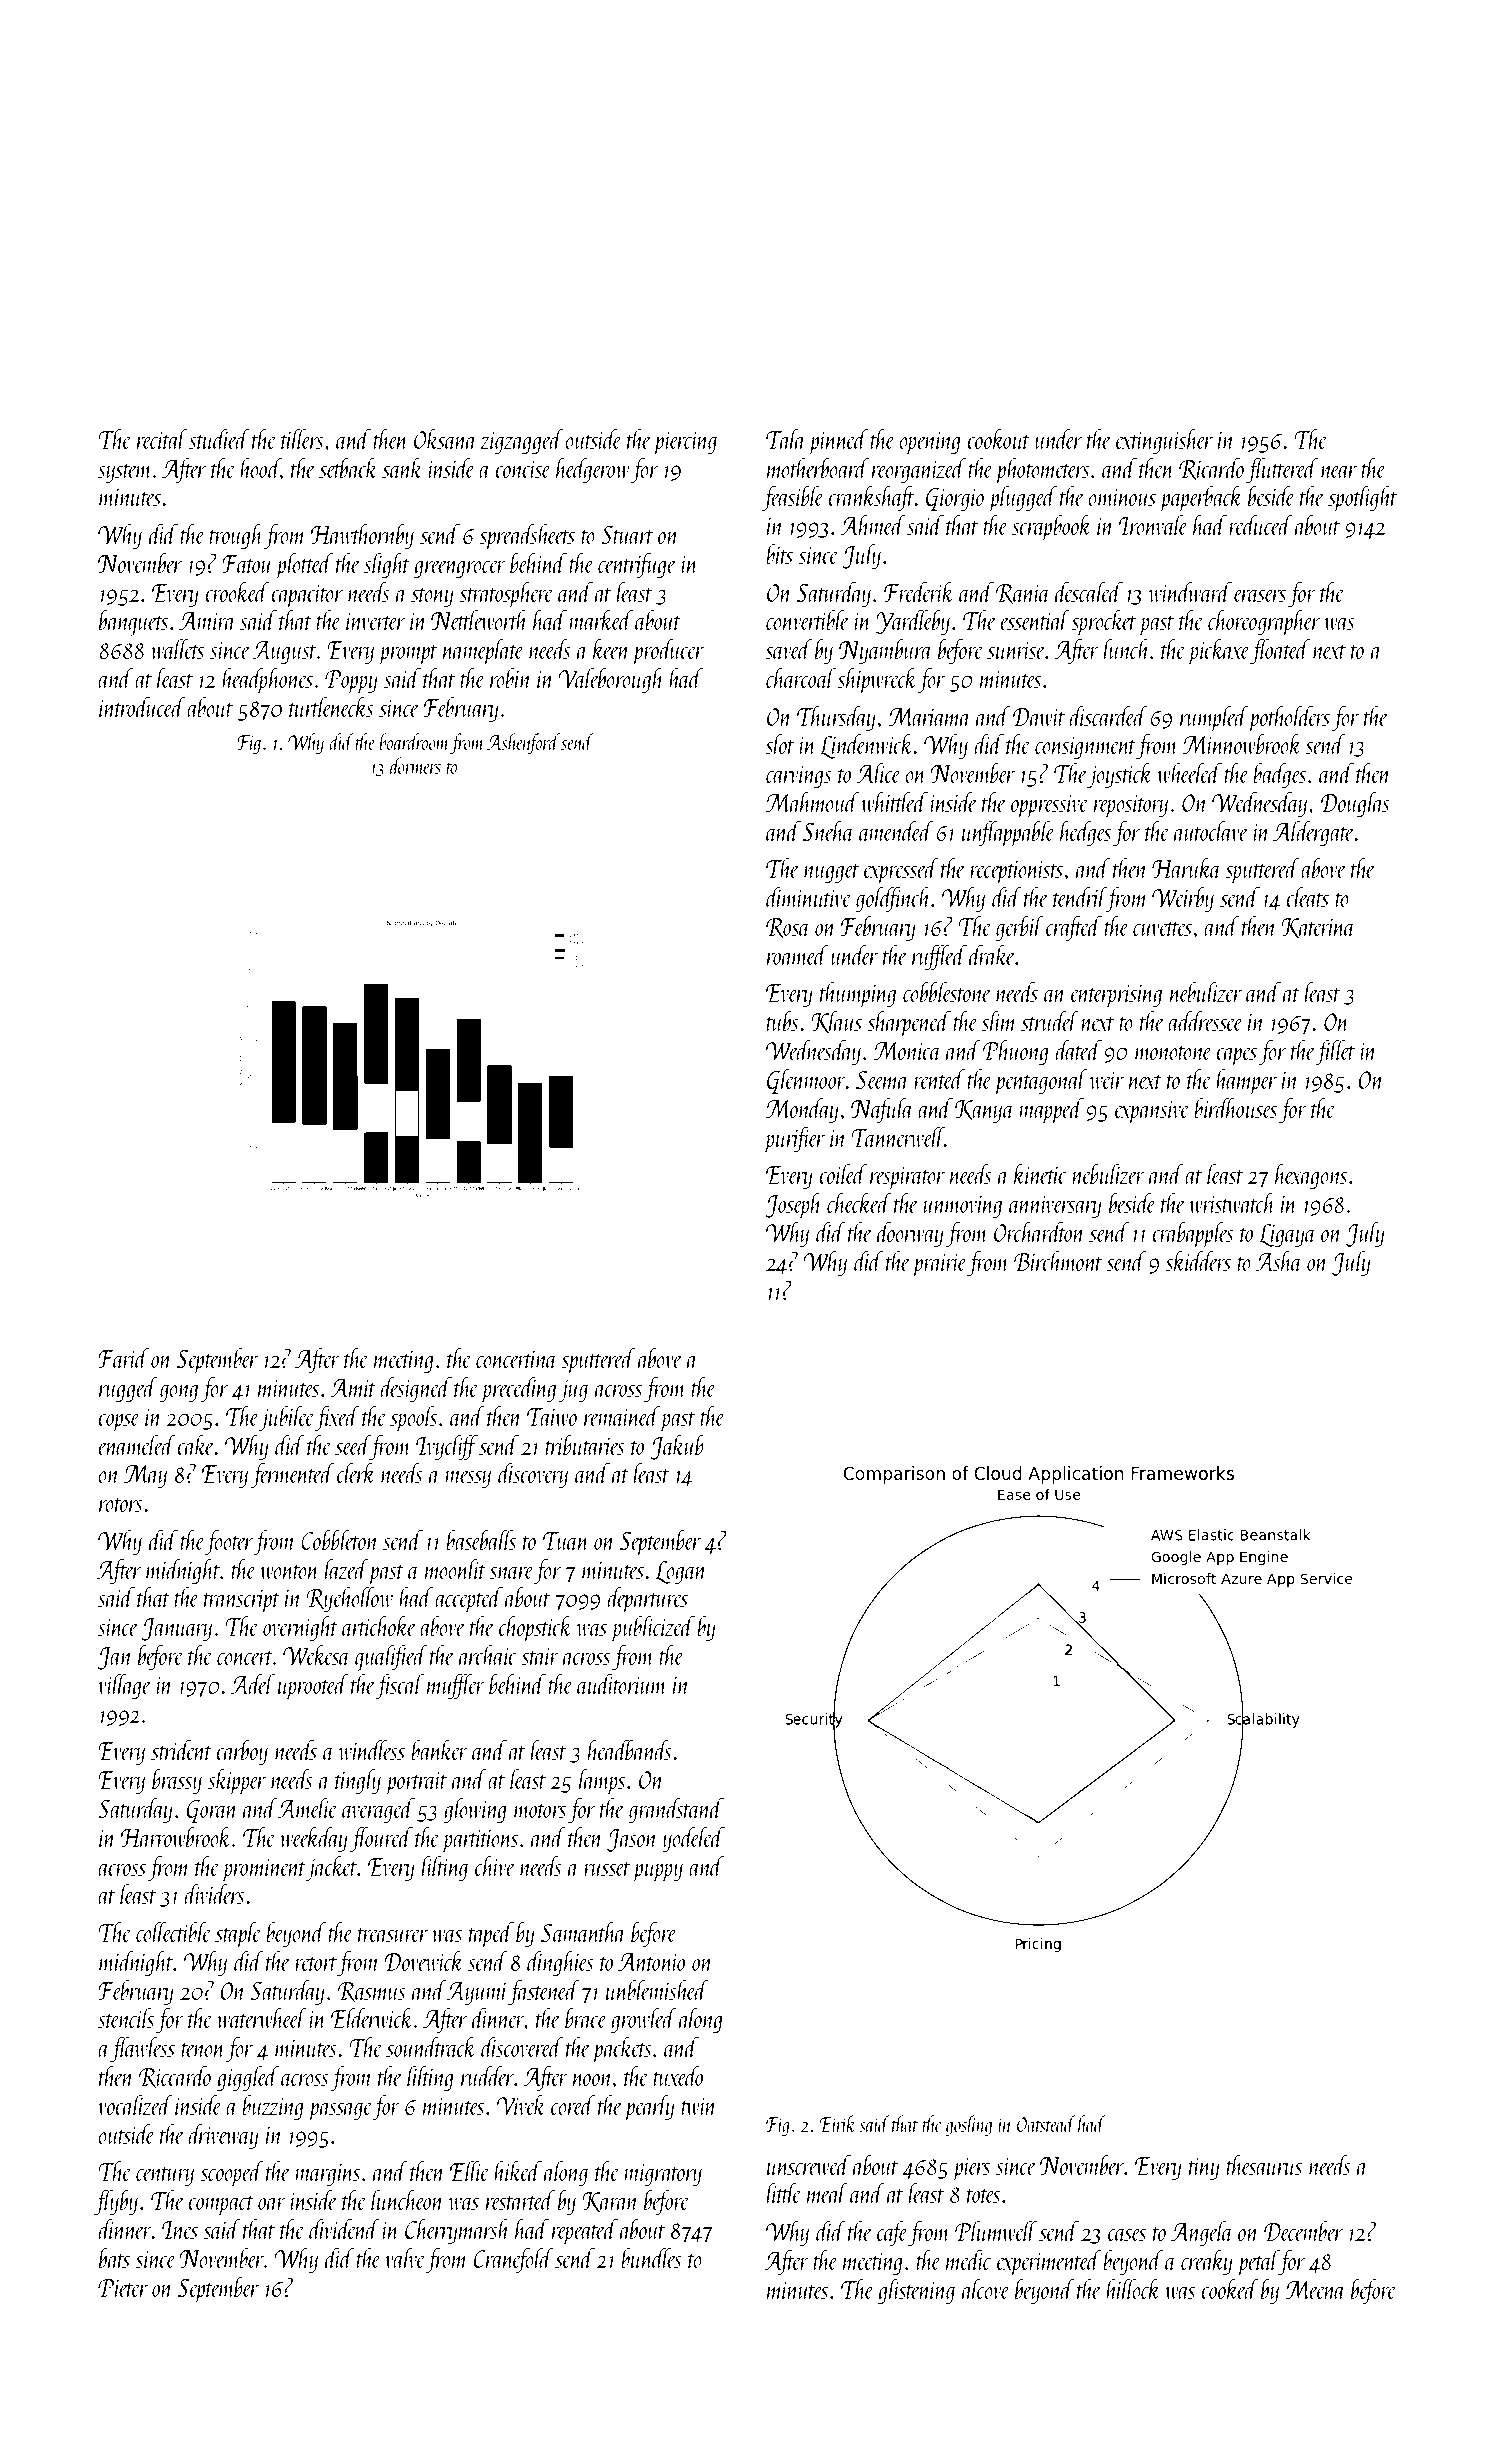  Describe the element at coordinates (627, 535) in the document. I see `Stuart` at that location.
